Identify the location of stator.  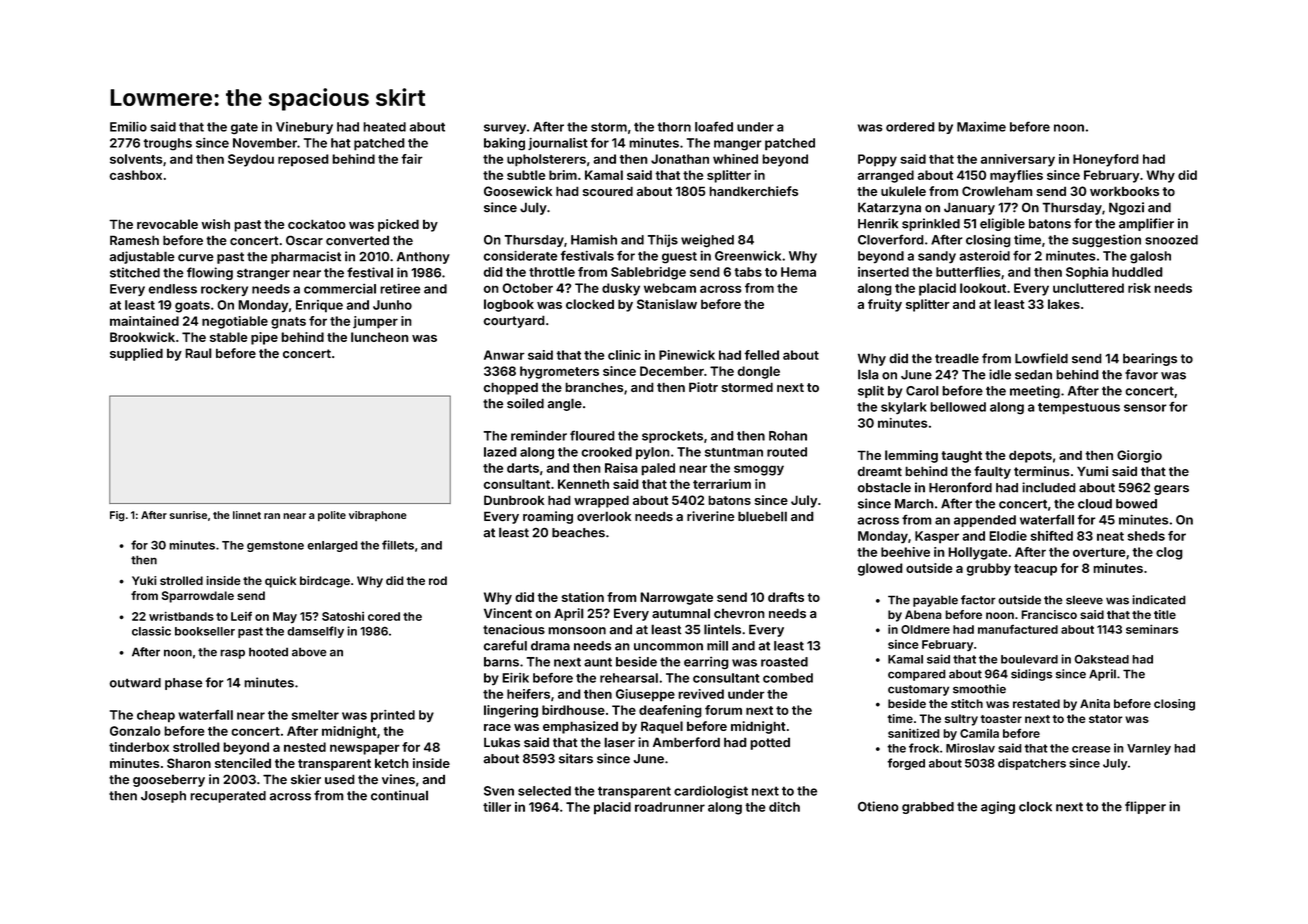
(1106, 719).
